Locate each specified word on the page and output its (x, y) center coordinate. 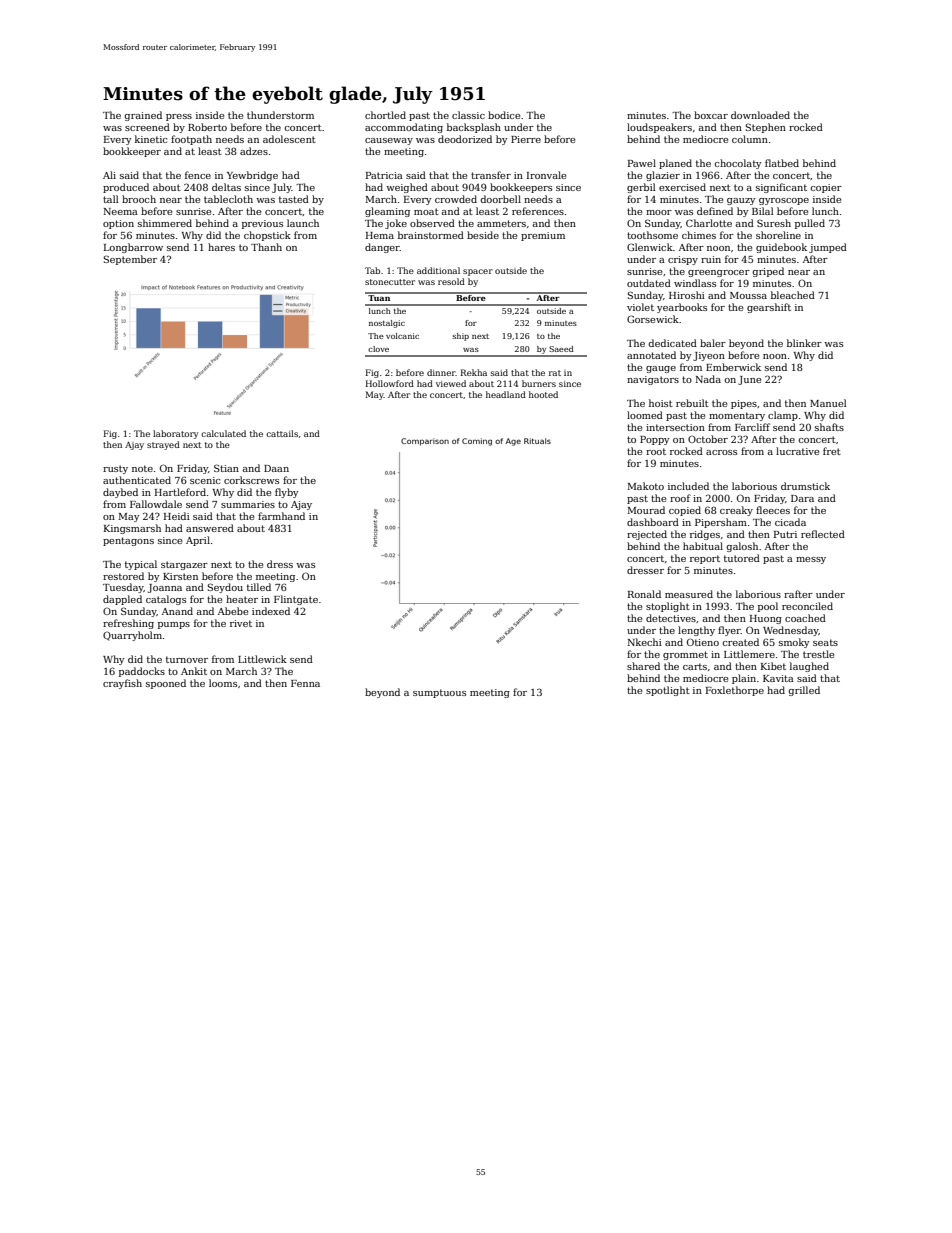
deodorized (465, 139)
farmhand (281, 516)
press (179, 117)
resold (451, 281)
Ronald (644, 594)
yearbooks (682, 308)
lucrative (797, 451)
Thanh (266, 247)
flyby (287, 493)
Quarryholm (132, 636)
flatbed (782, 163)
